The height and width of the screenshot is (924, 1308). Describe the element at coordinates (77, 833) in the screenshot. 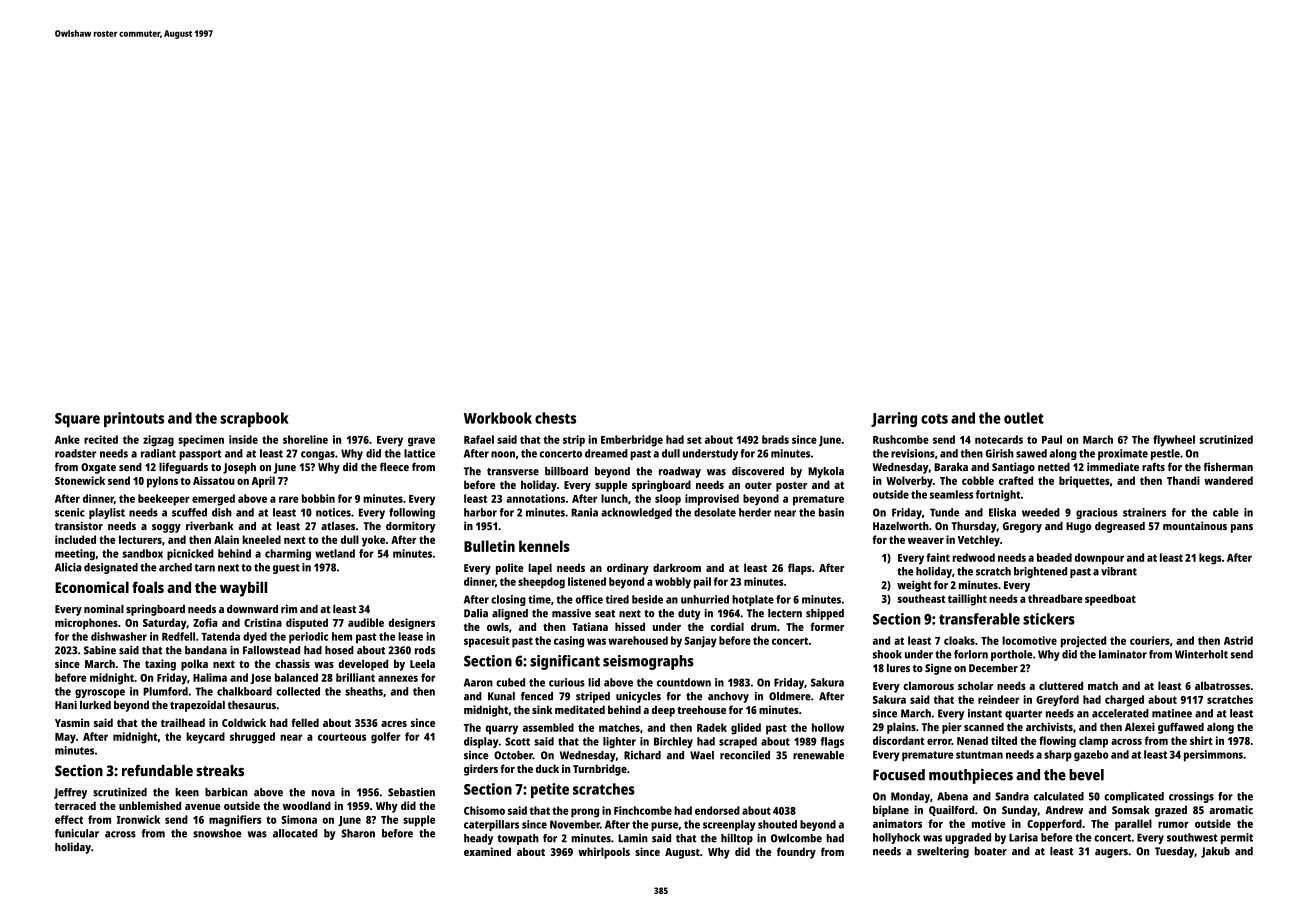

I see `funicular` at that location.
